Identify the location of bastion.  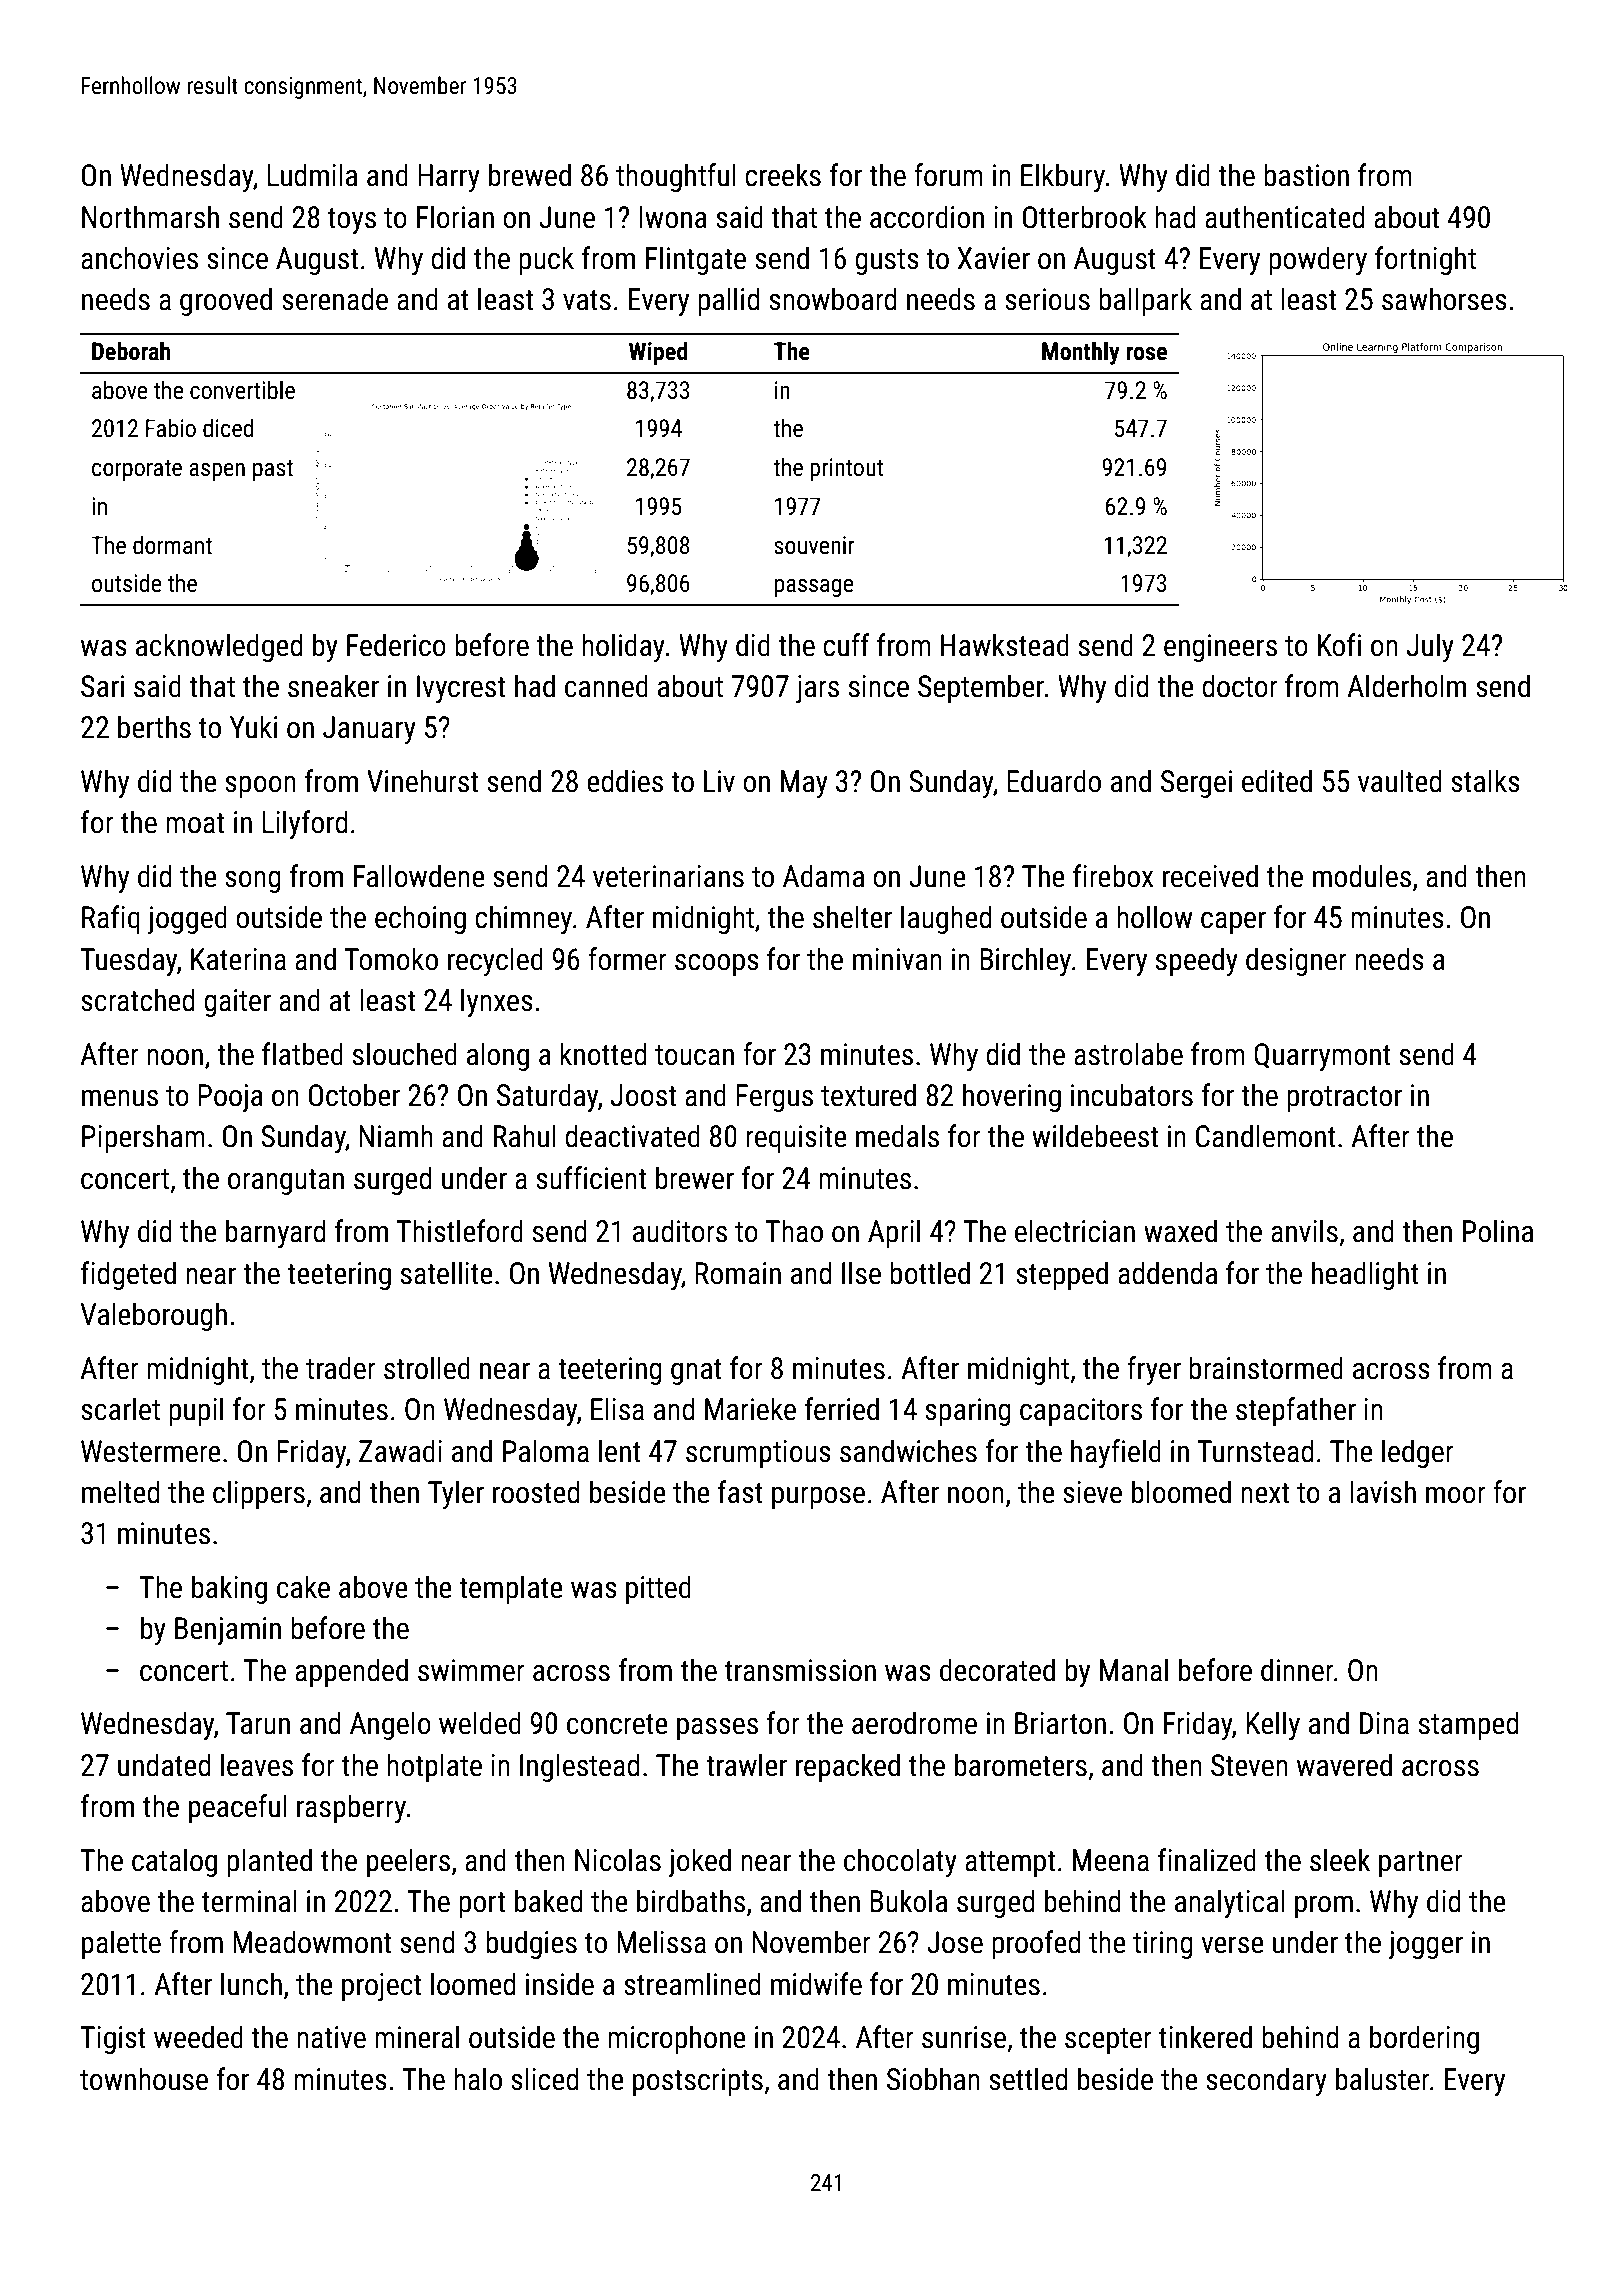
(1306, 175).
